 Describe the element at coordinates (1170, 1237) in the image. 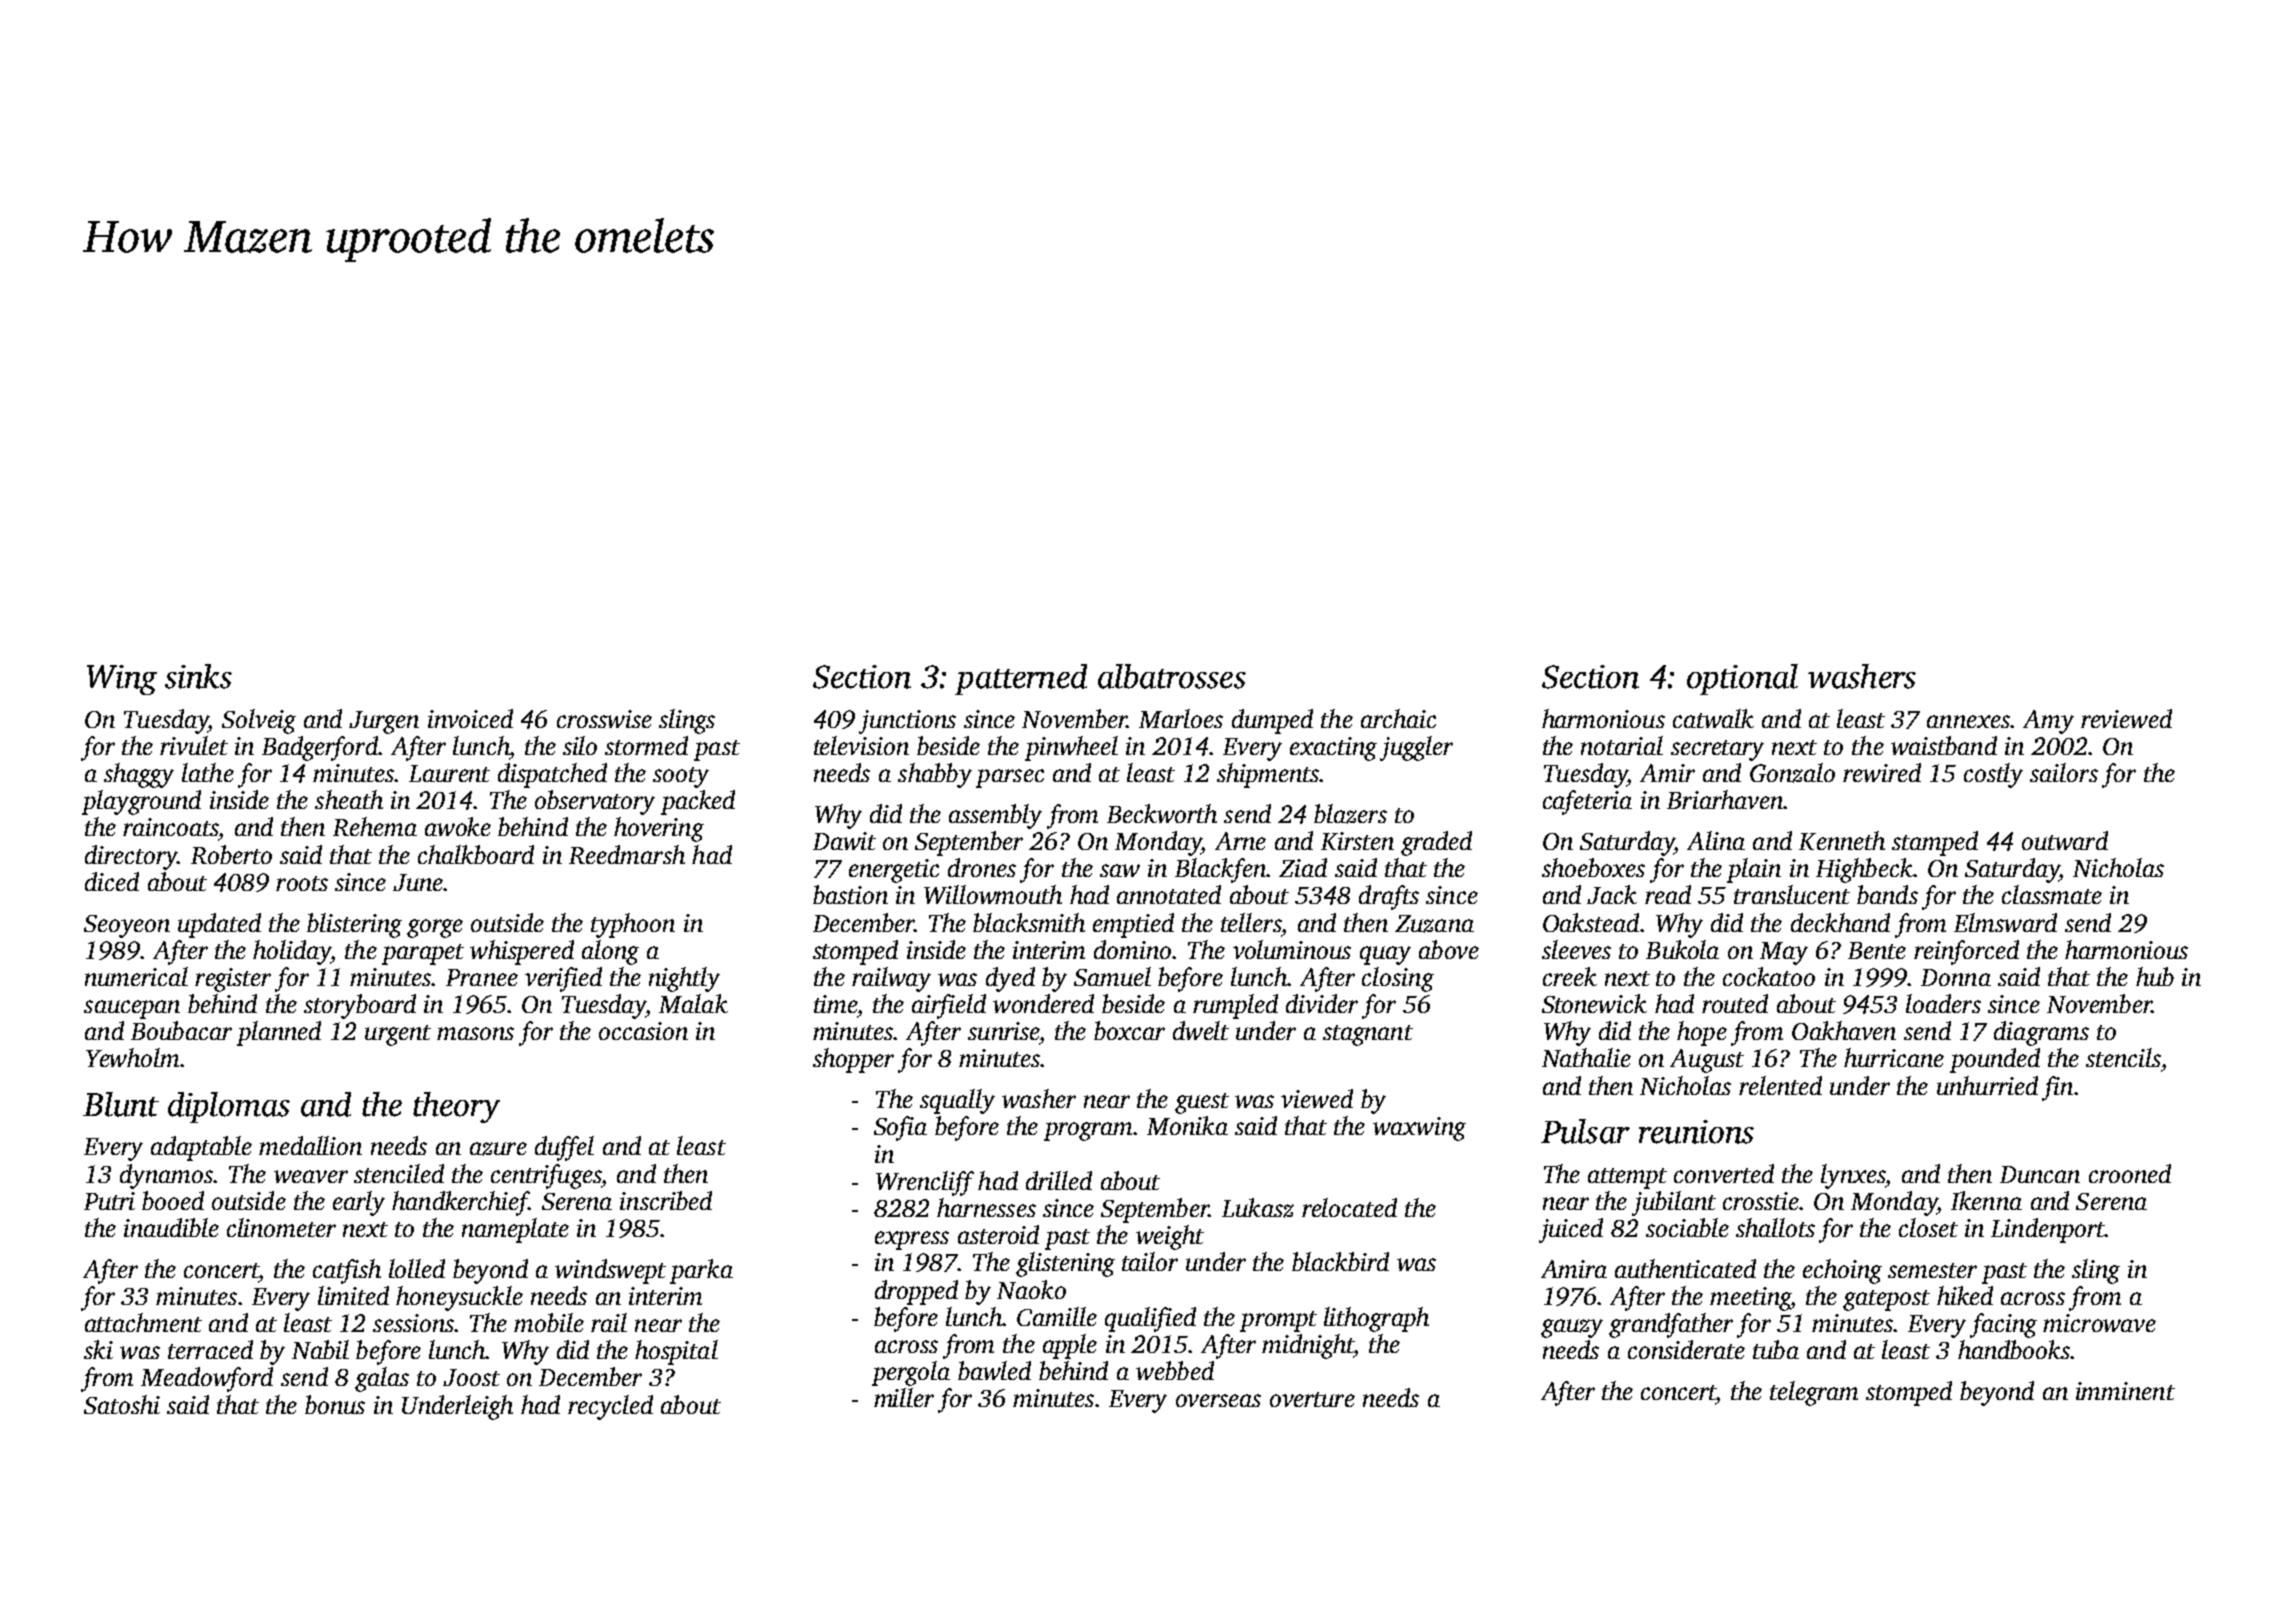

I see `weight` at that location.
